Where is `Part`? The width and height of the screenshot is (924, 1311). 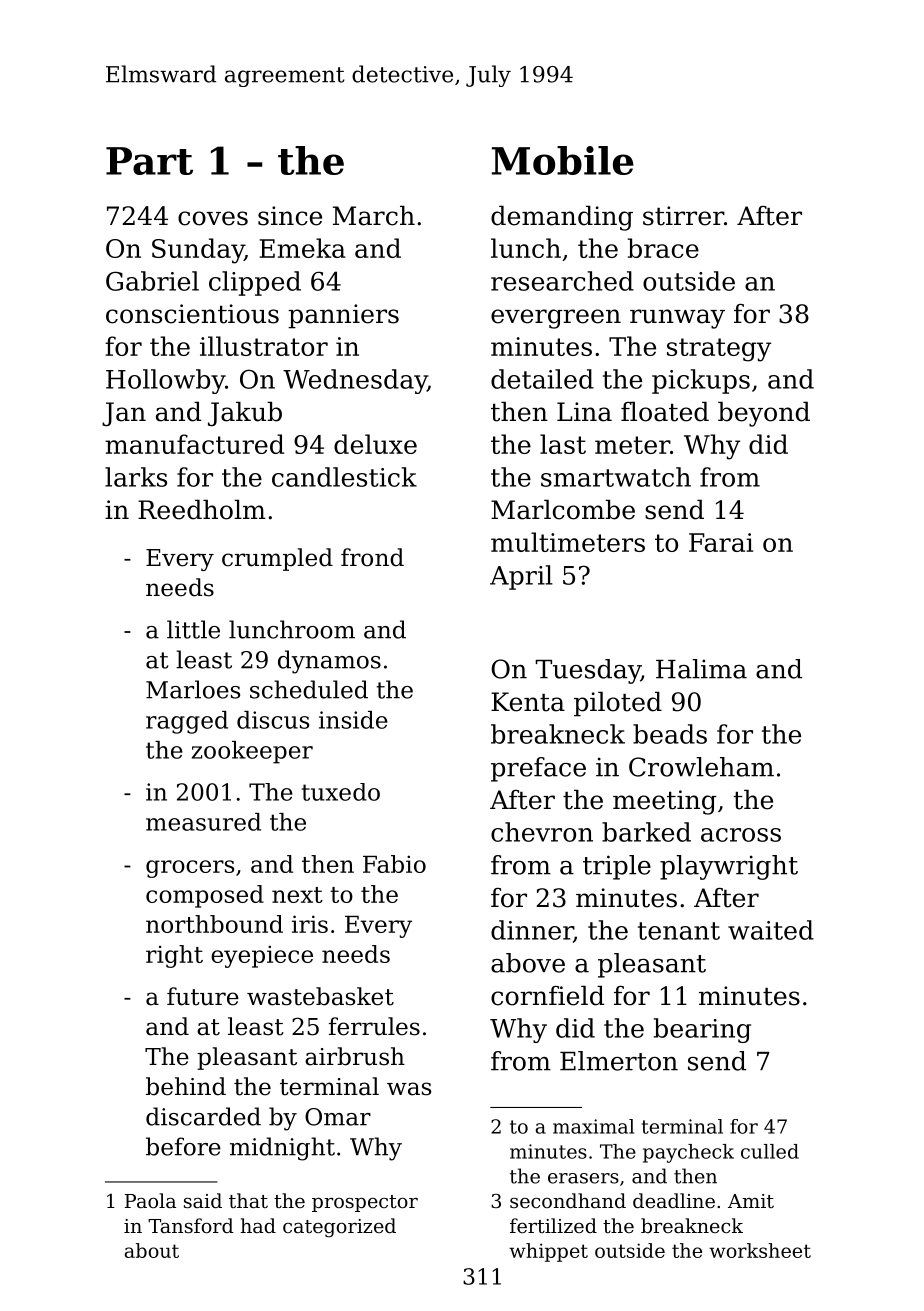
Part is located at coordinates (149, 161).
